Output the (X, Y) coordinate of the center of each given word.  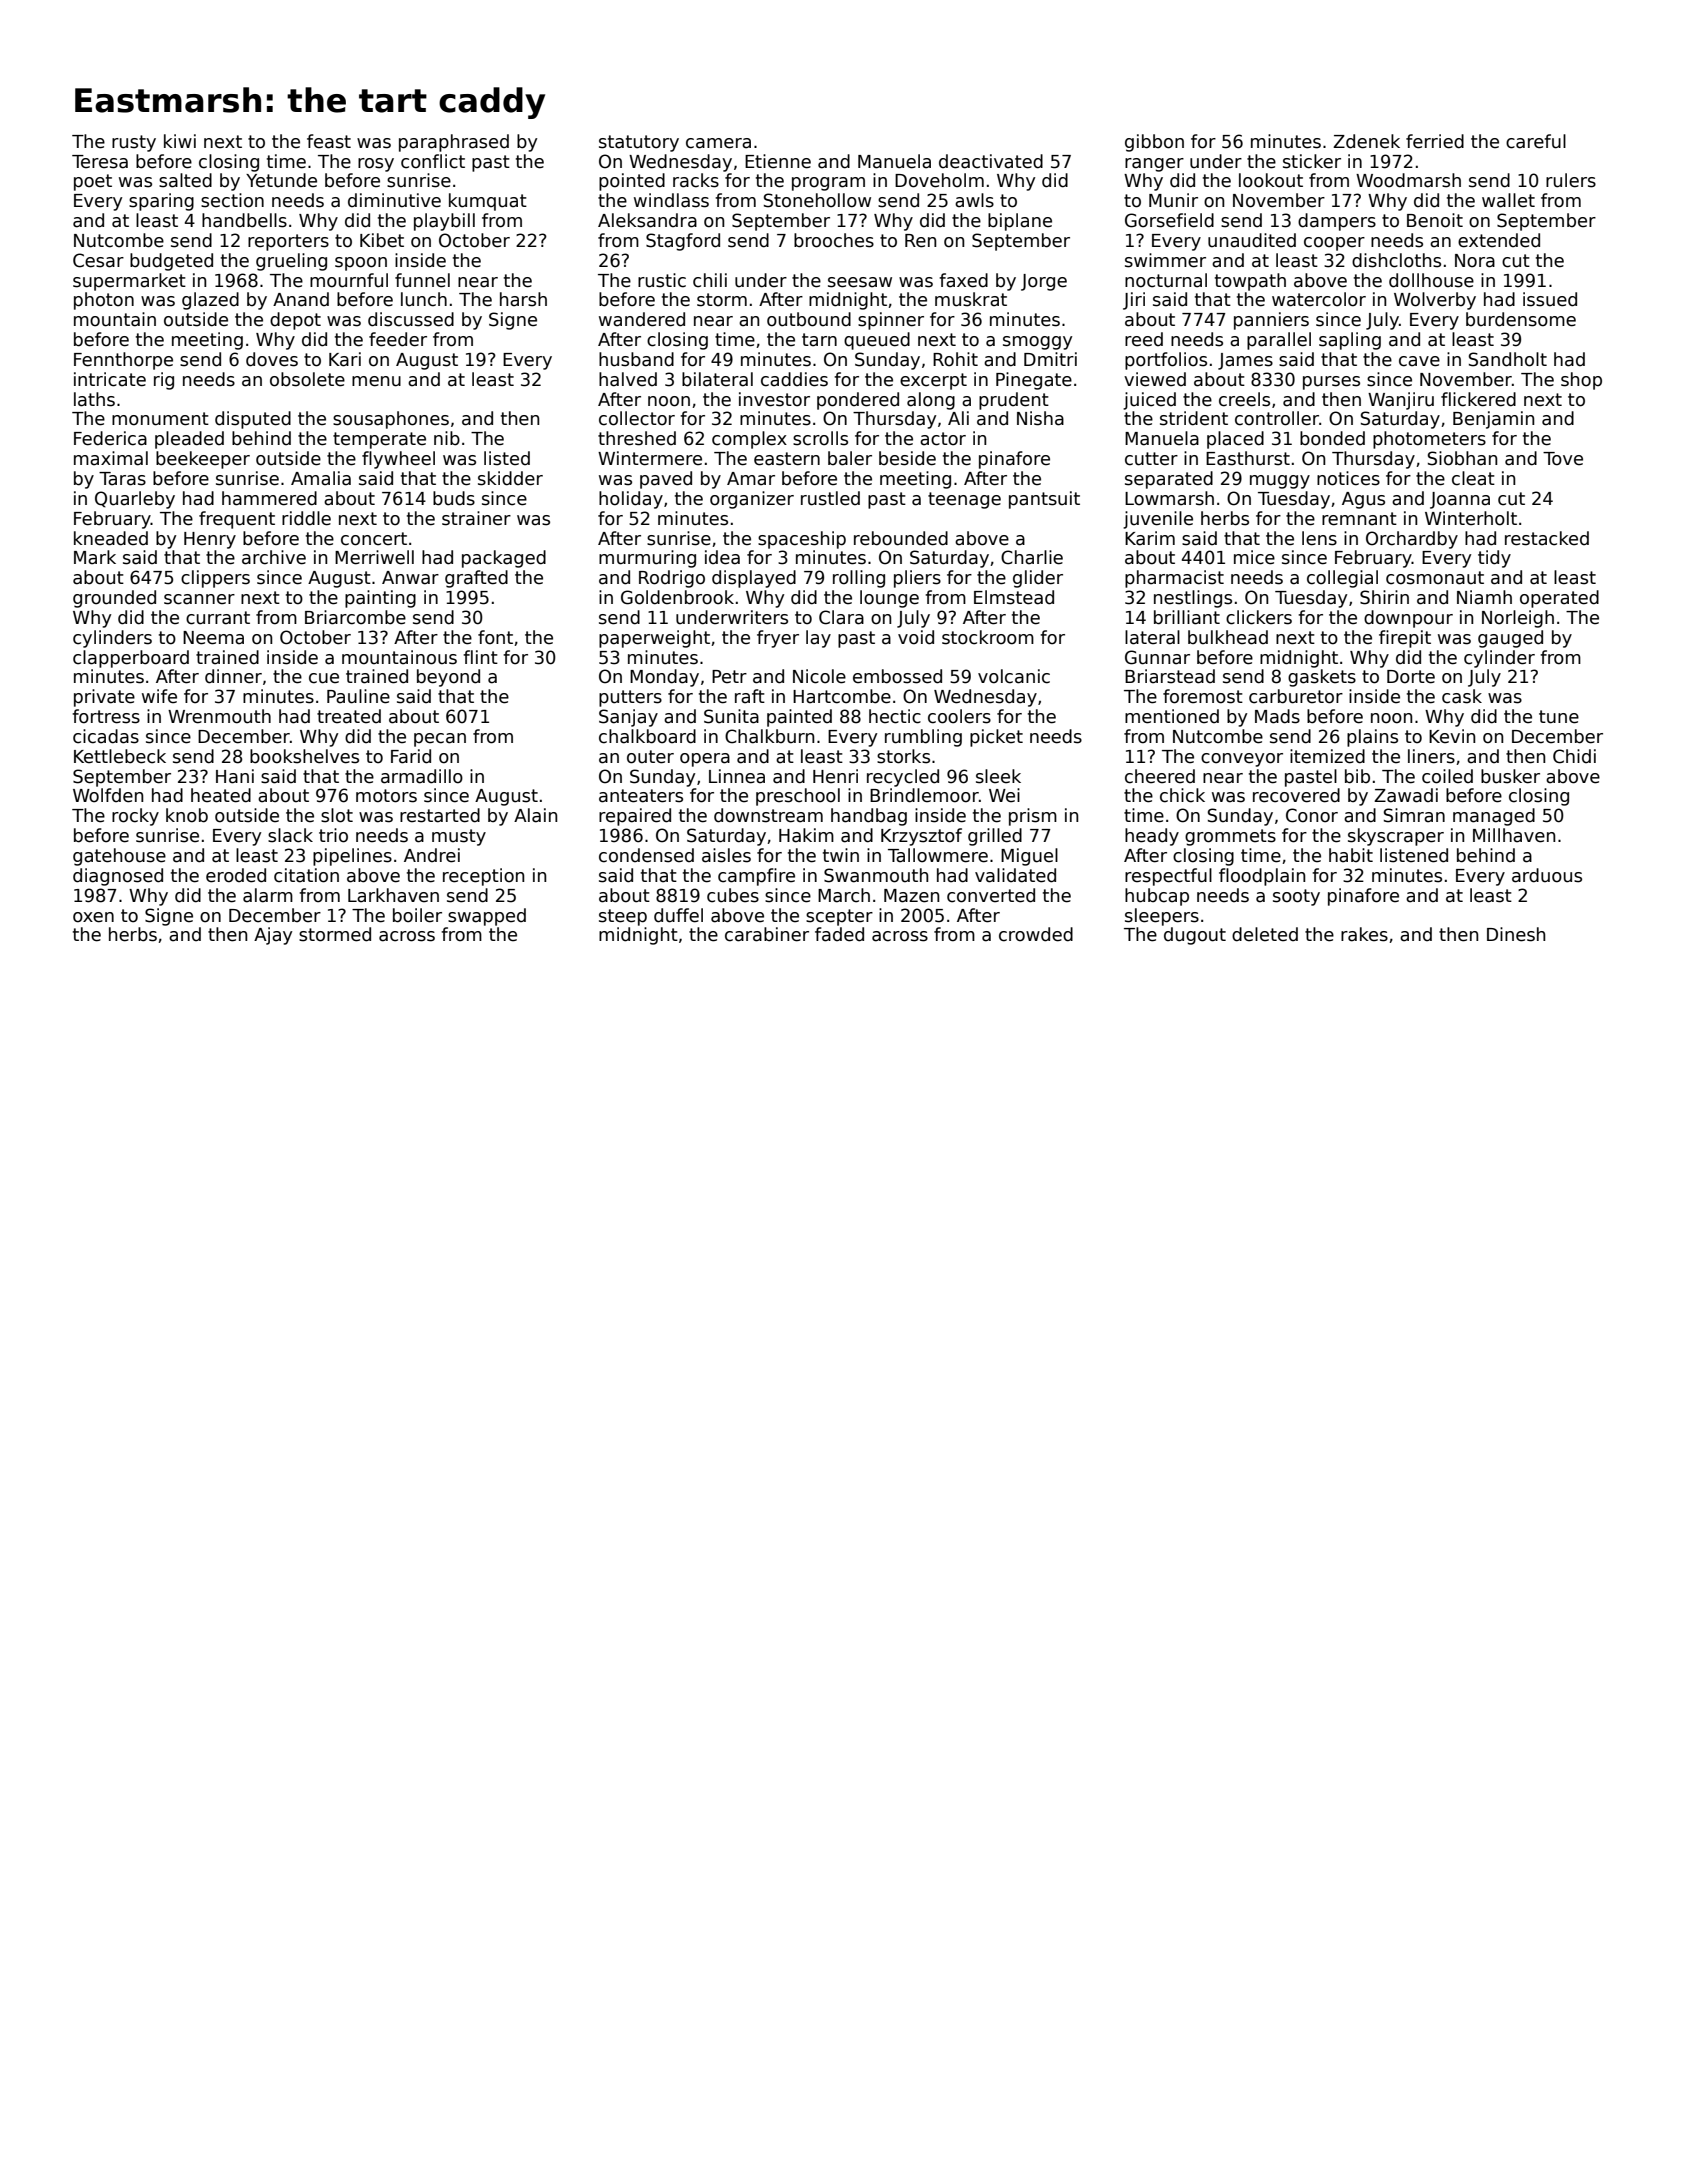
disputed (253, 420)
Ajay (273, 936)
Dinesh (1516, 934)
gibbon (1154, 143)
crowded (1036, 934)
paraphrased (454, 143)
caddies (794, 379)
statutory (639, 143)
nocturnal (1166, 280)
